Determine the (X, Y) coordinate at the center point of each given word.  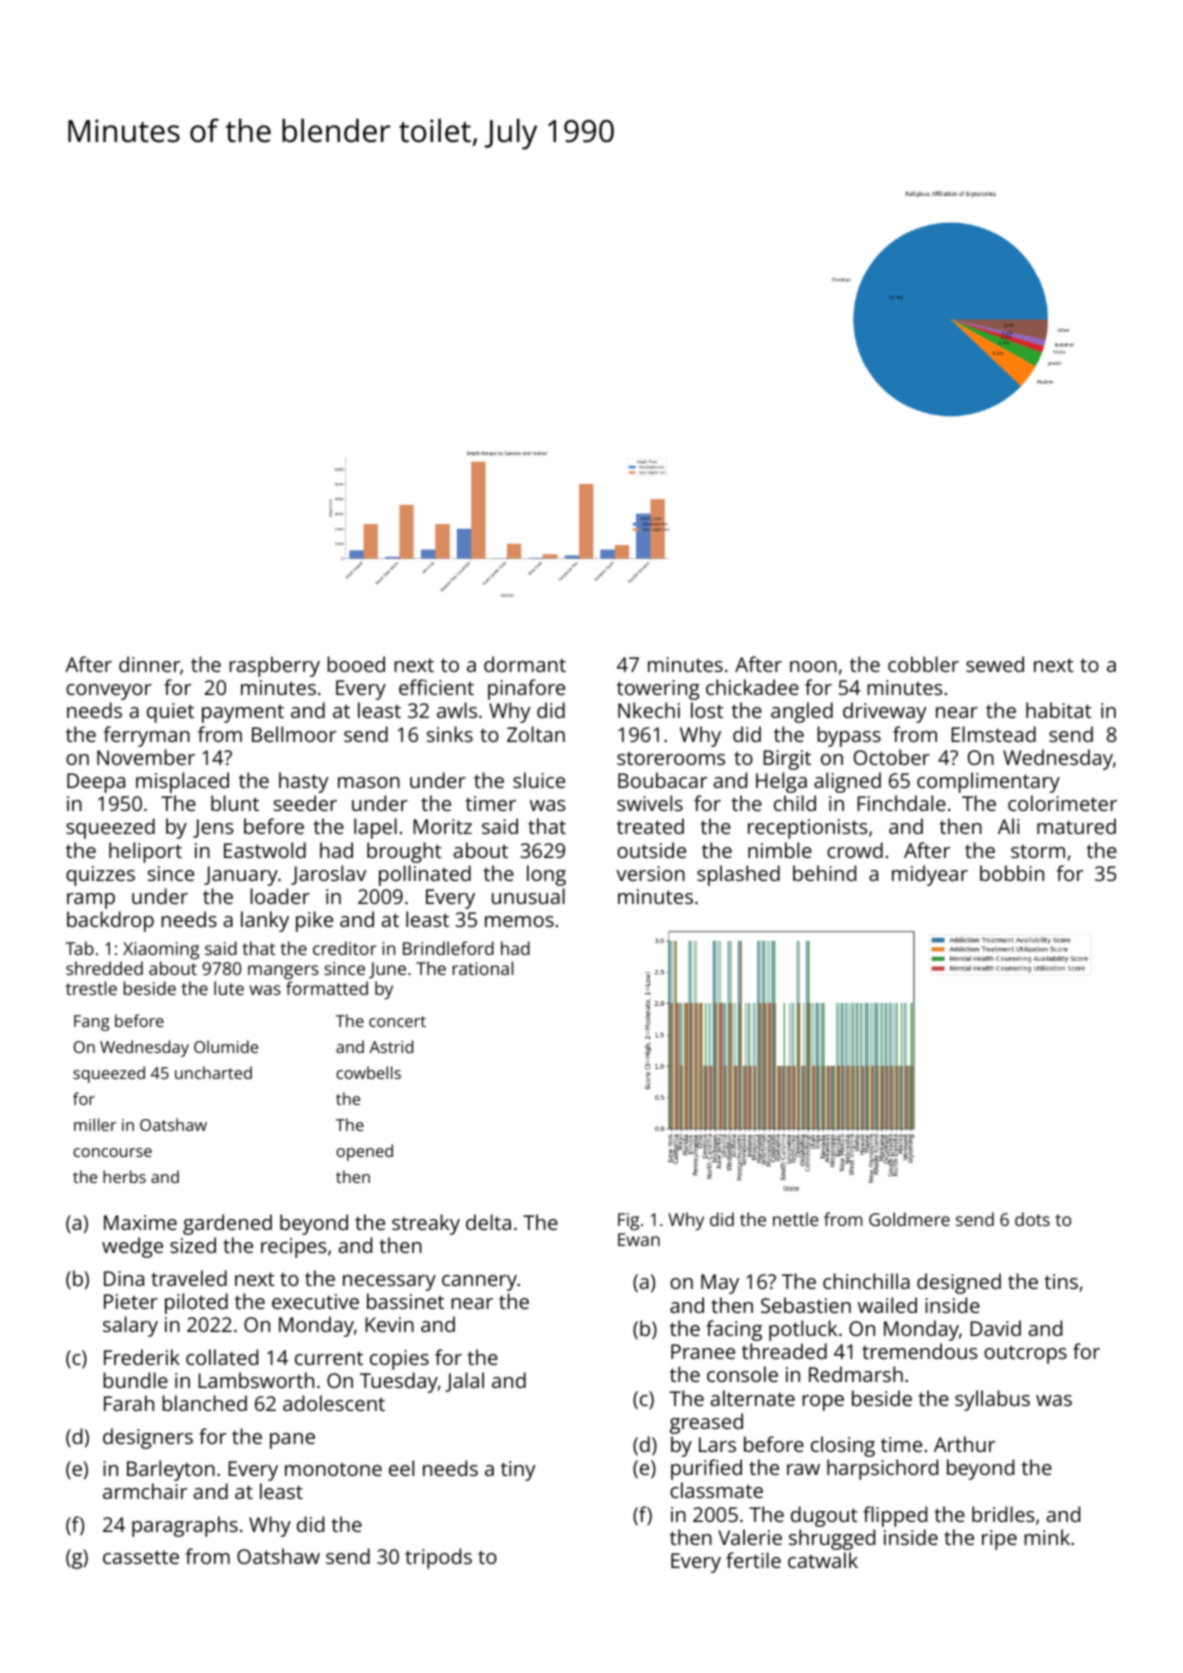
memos (519, 921)
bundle (135, 1380)
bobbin (1012, 873)
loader (280, 896)
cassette (141, 1557)
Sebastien (806, 1305)
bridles (1003, 1514)
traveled (189, 1278)
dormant (525, 664)
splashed (738, 875)
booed (356, 664)
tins (1061, 1281)
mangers (283, 972)
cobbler (923, 664)
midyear (930, 875)
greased (706, 1423)
